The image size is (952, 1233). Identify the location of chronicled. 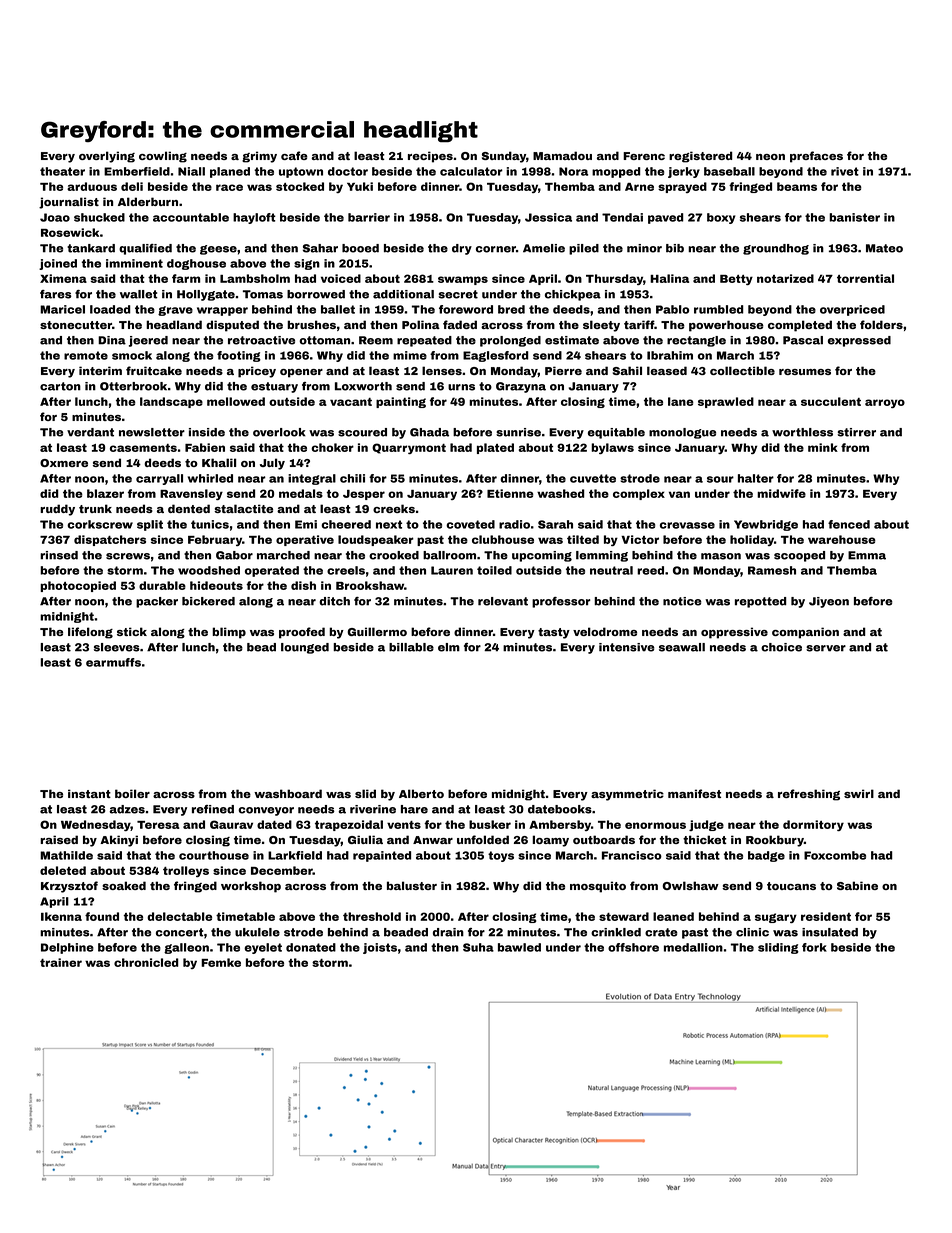
(146, 962).
